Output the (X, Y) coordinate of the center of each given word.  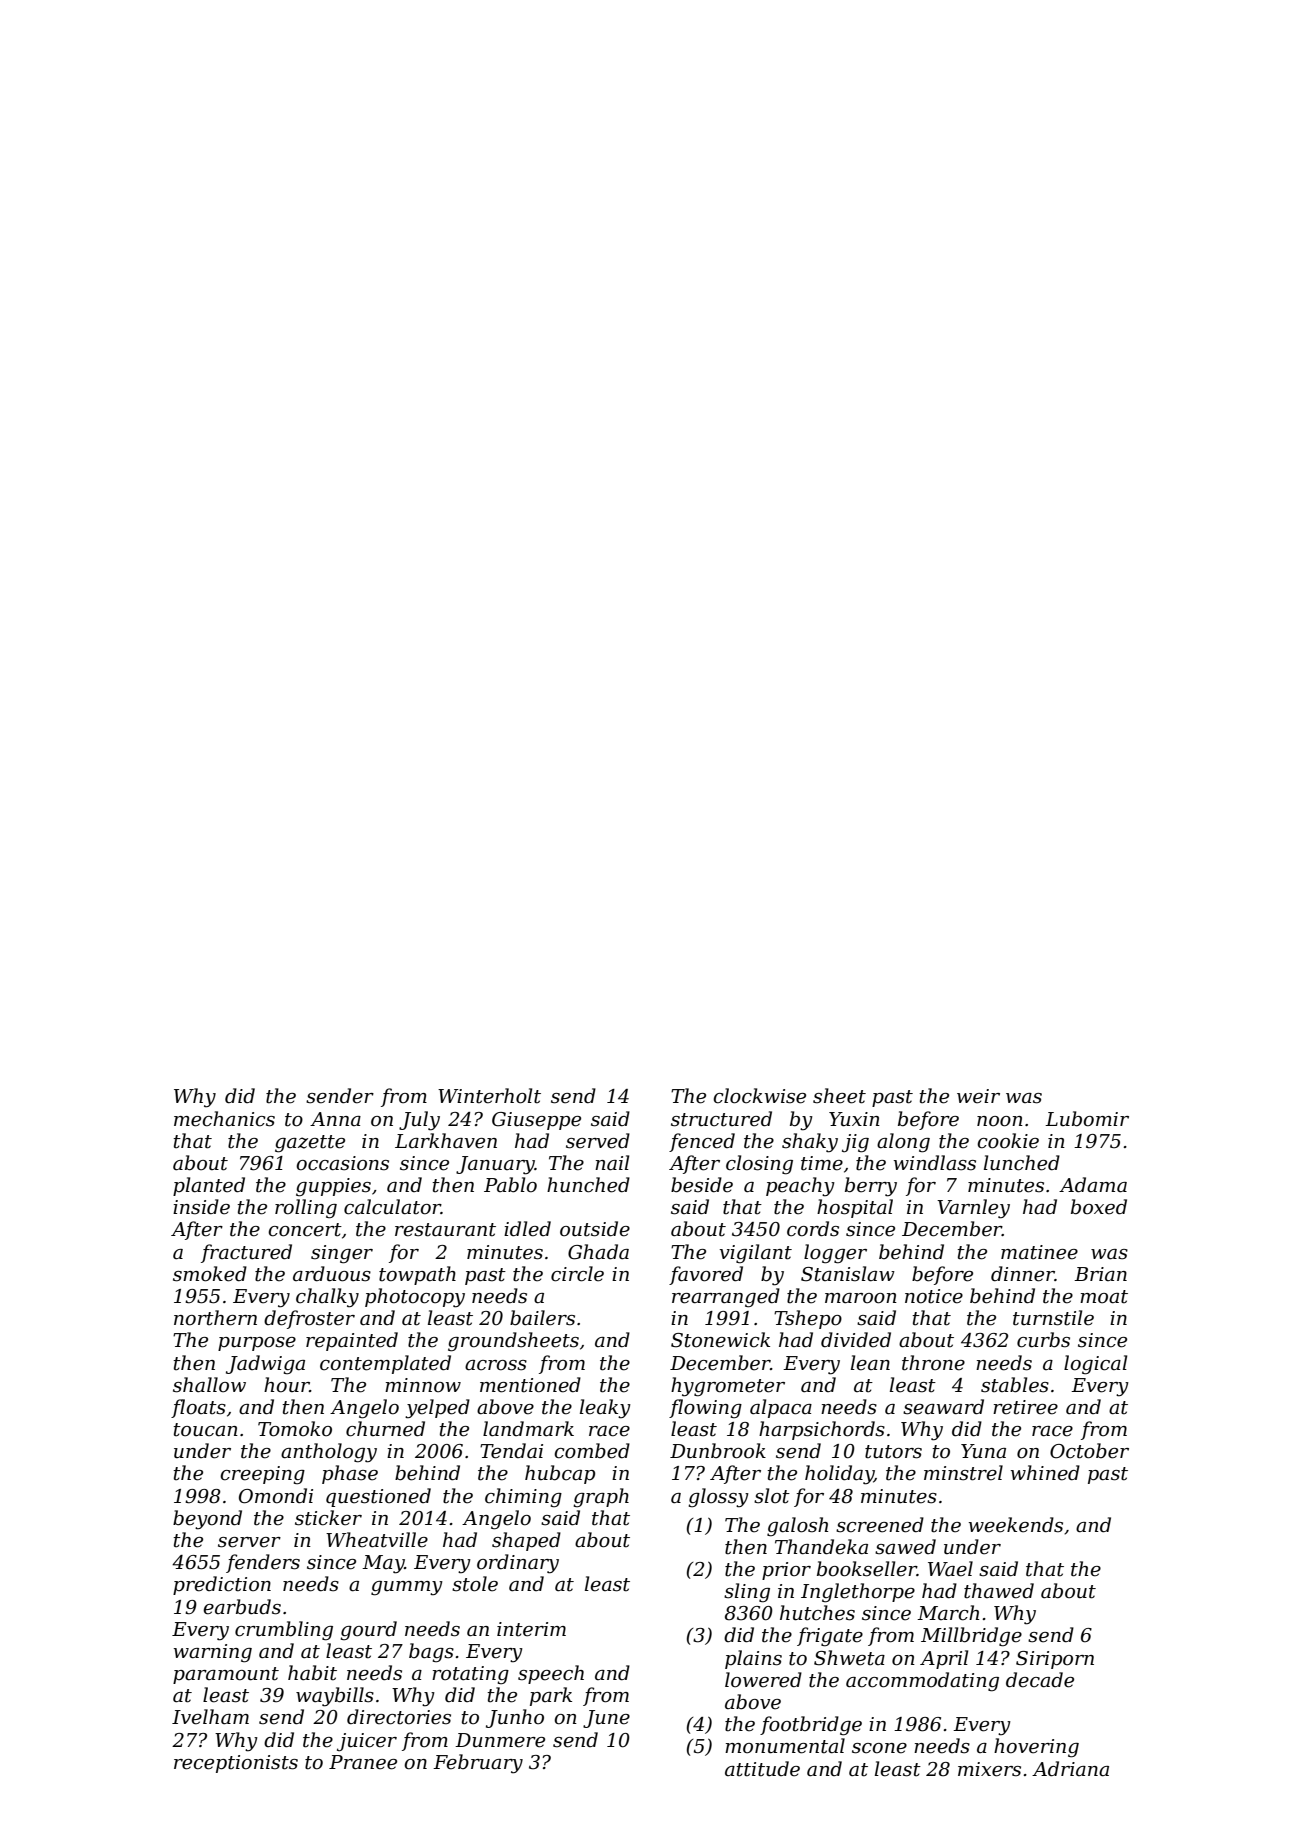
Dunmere (500, 1740)
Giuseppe (536, 1121)
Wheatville (377, 1540)
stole (475, 1584)
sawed (905, 1547)
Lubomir (1087, 1119)
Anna (335, 1119)
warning (213, 1653)
